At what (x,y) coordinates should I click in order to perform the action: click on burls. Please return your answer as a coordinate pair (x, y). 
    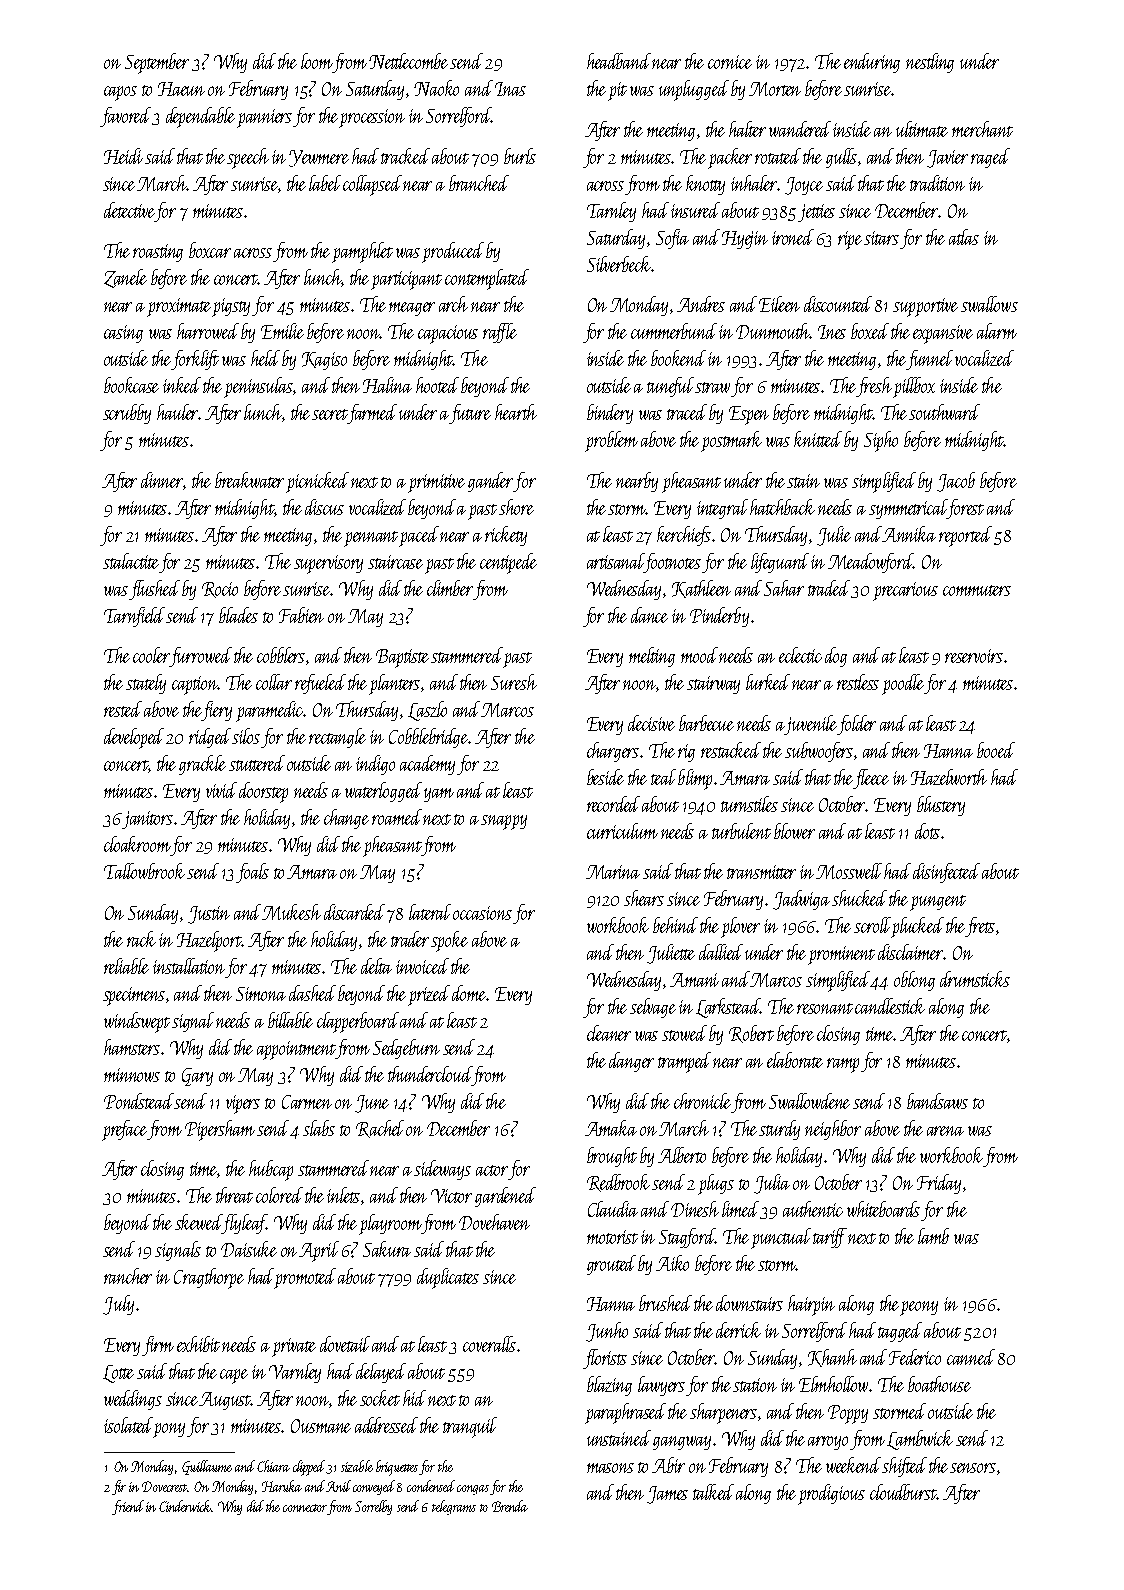
    Looking at the image, I should click on (520, 156).
